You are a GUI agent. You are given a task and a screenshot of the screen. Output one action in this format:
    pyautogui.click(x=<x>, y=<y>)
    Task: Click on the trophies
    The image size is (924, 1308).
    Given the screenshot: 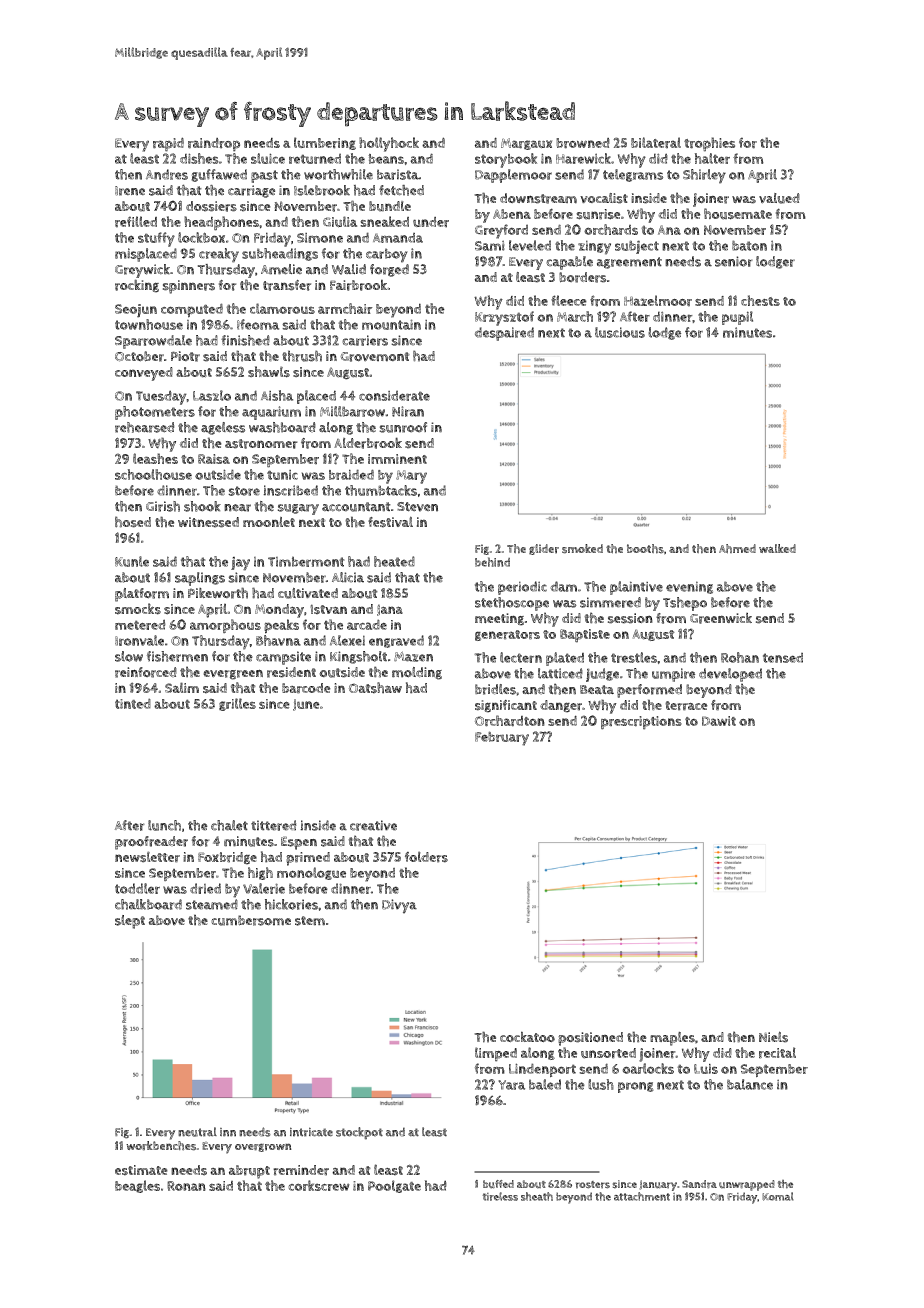 What is the action you would take?
    pyautogui.click(x=709, y=144)
